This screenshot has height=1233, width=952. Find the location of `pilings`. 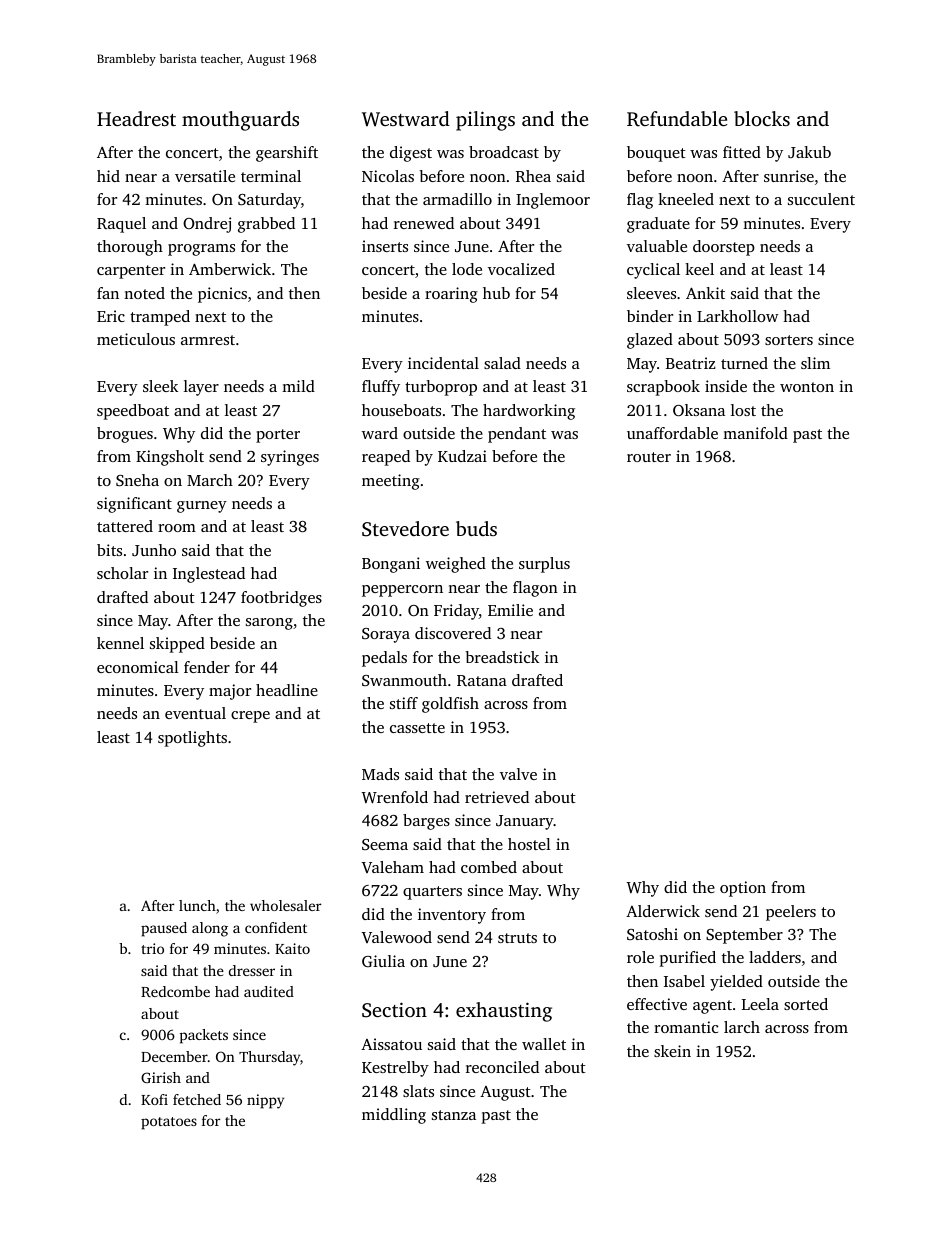

pilings is located at coordinates (485, 121).
